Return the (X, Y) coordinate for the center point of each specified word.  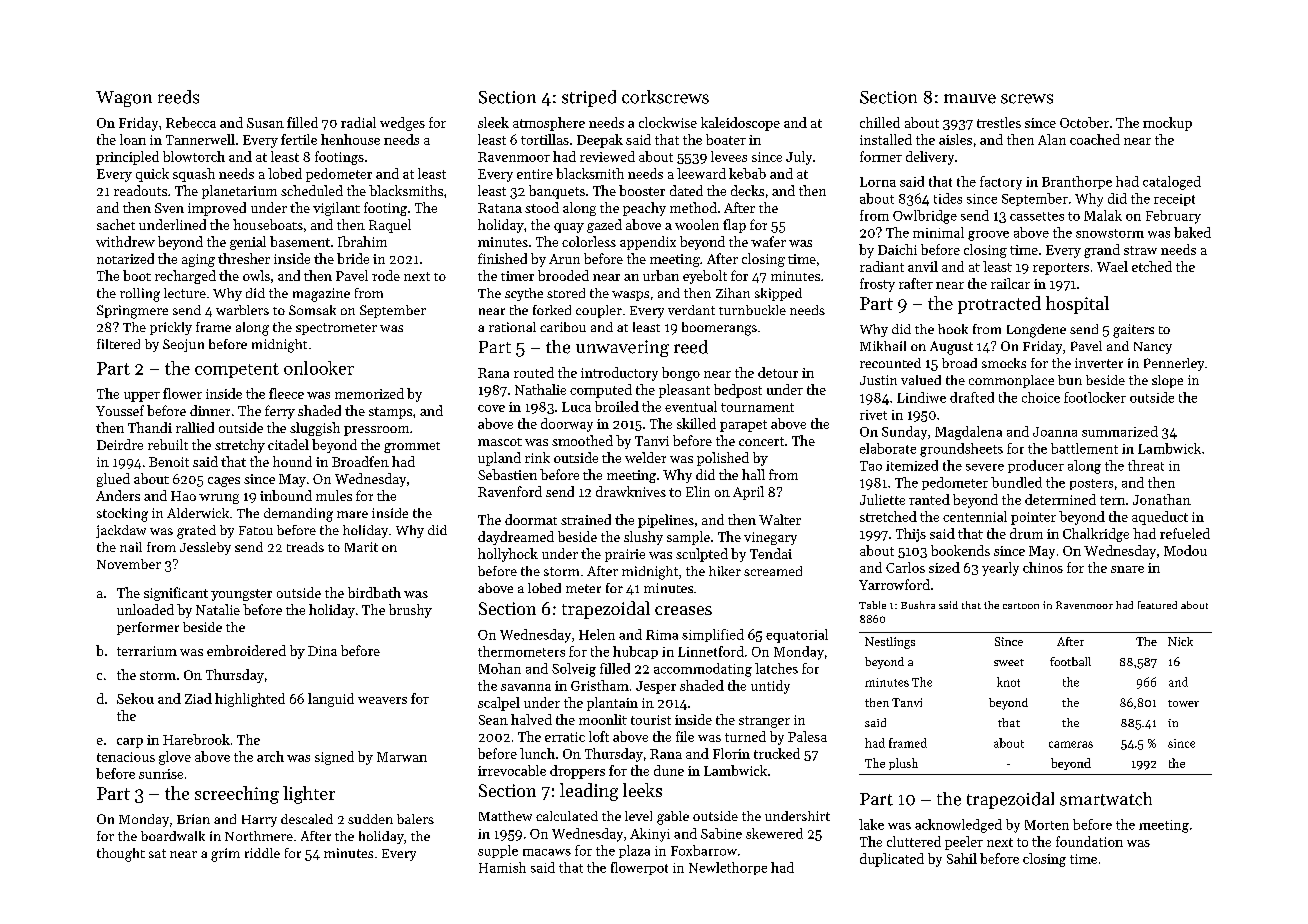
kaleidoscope (740, 124)
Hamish (502, 867)
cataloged (1172, 183)
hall (753, 474)
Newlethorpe (728, 868)
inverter (1099, 363)
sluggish (315, 429)
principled (127, 158)
